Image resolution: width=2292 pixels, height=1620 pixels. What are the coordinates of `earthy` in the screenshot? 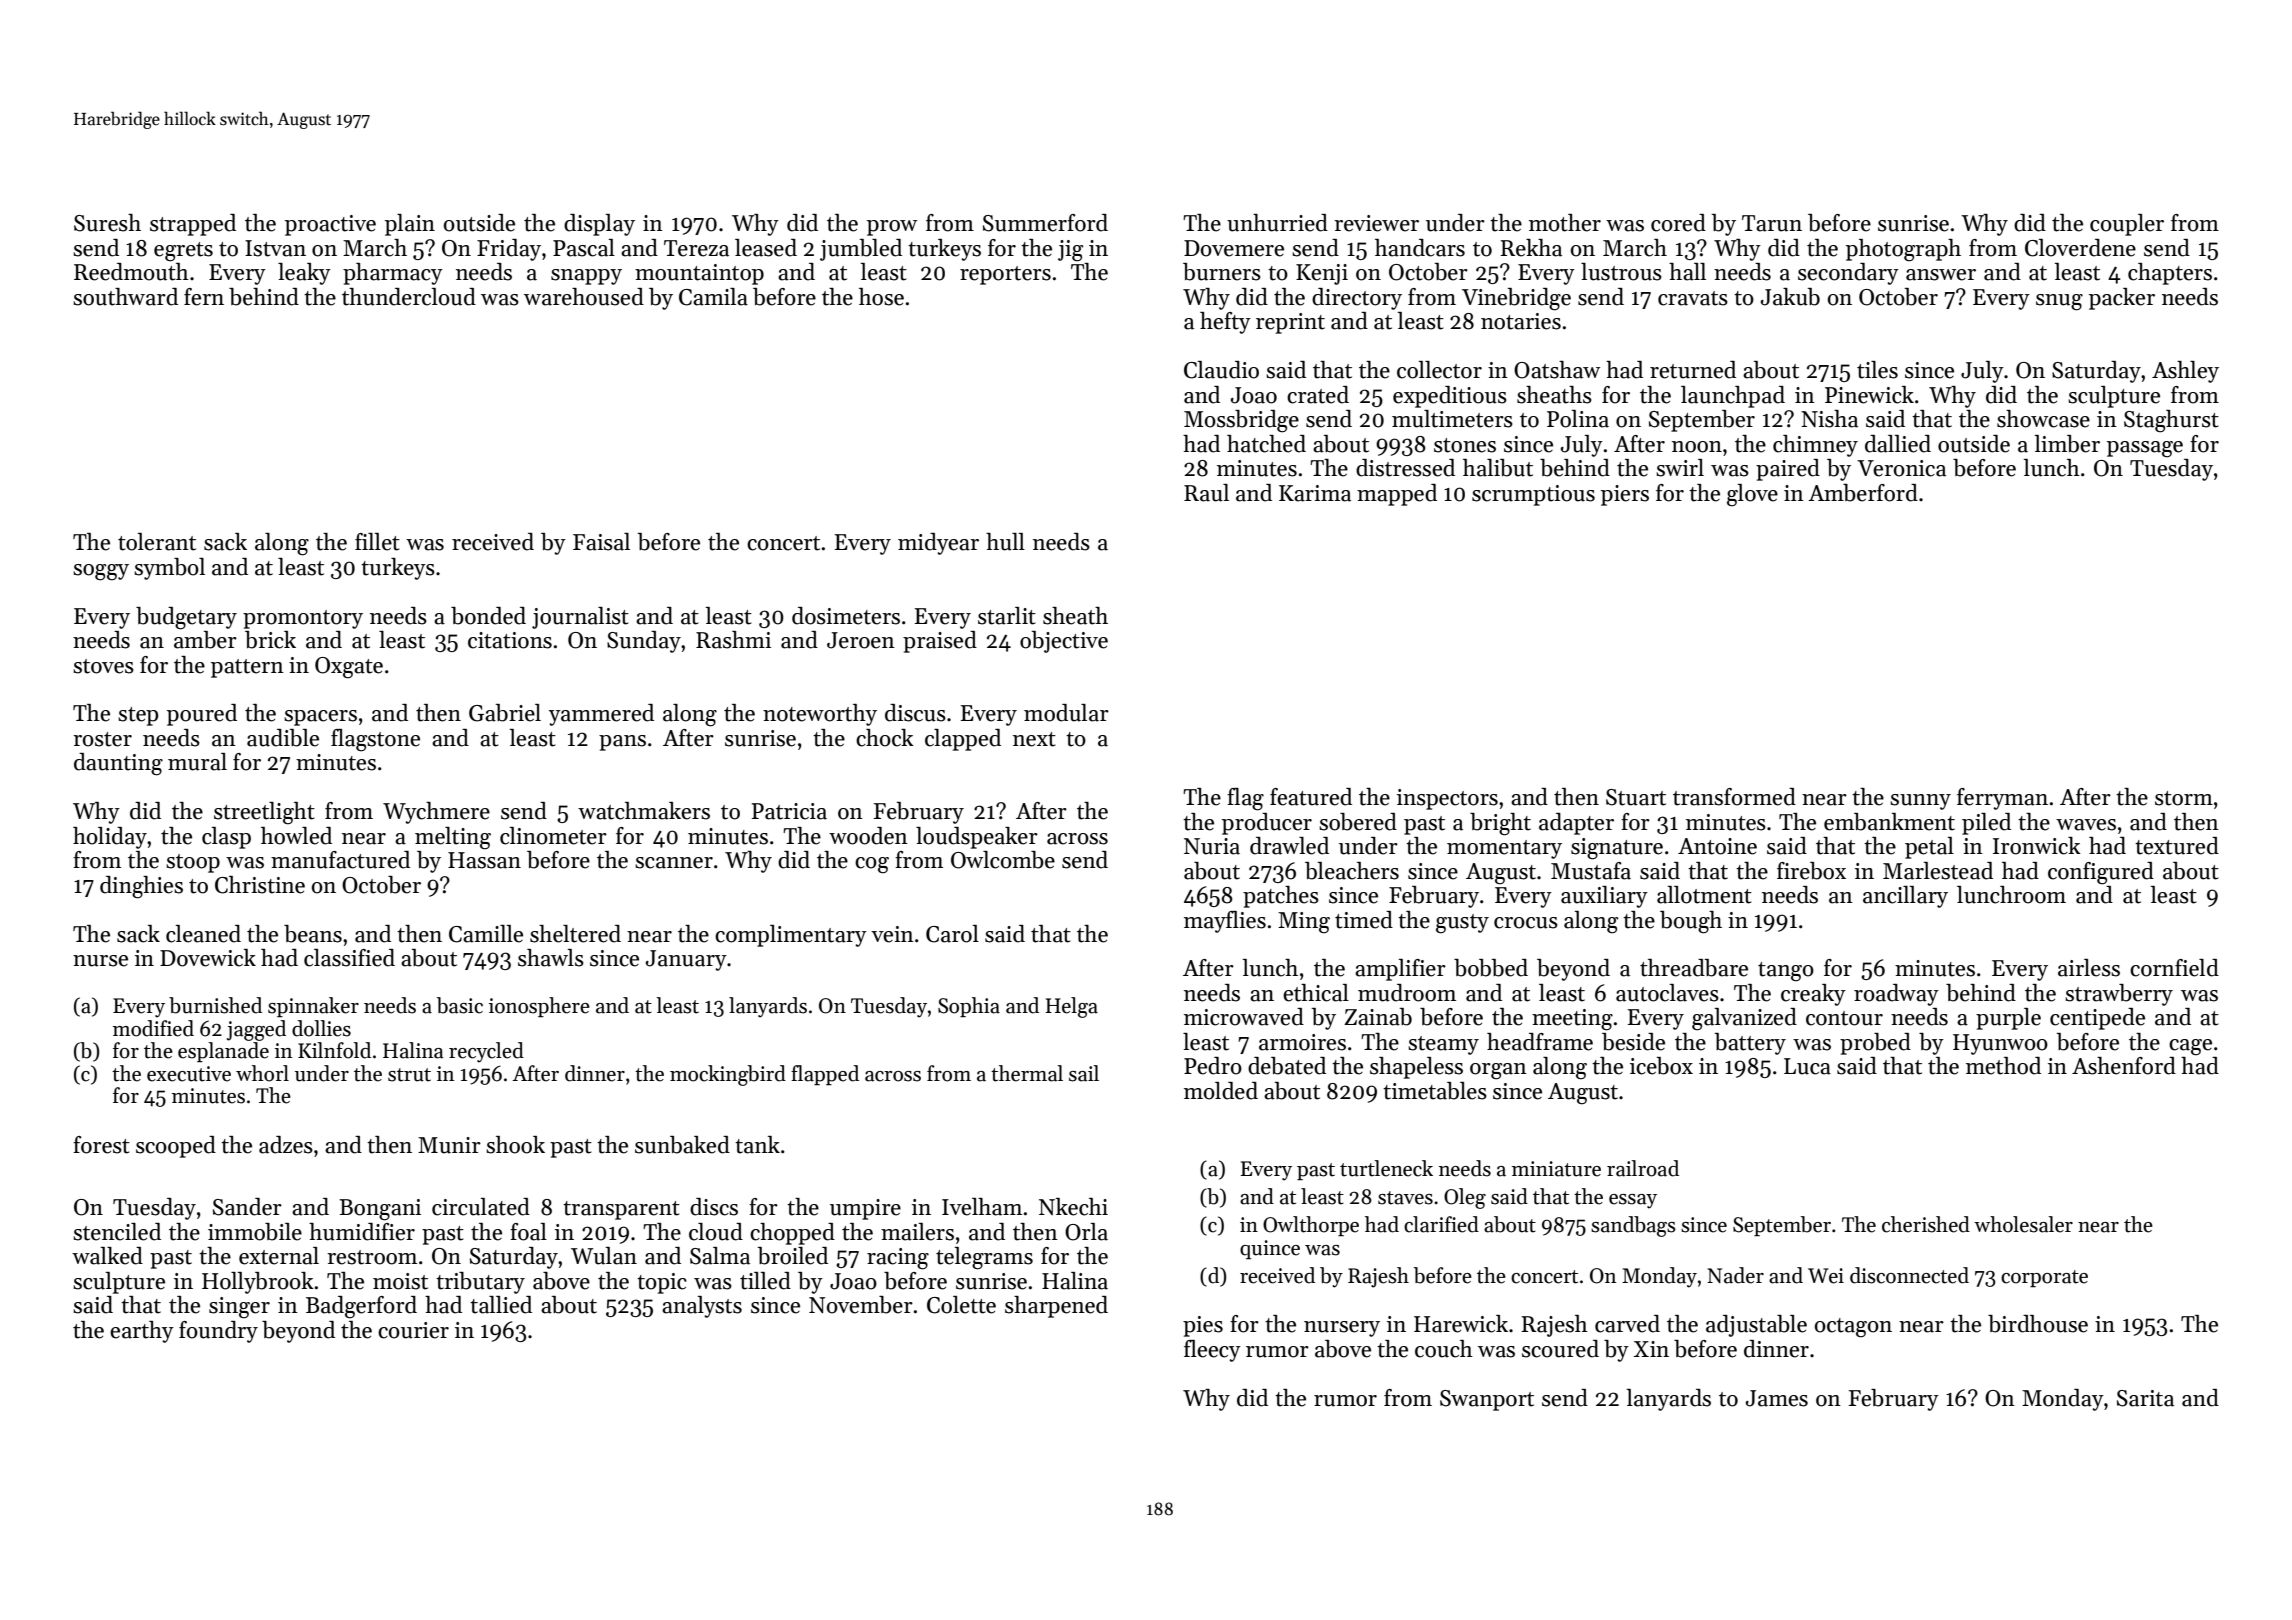 It's located at (142, 1332).
